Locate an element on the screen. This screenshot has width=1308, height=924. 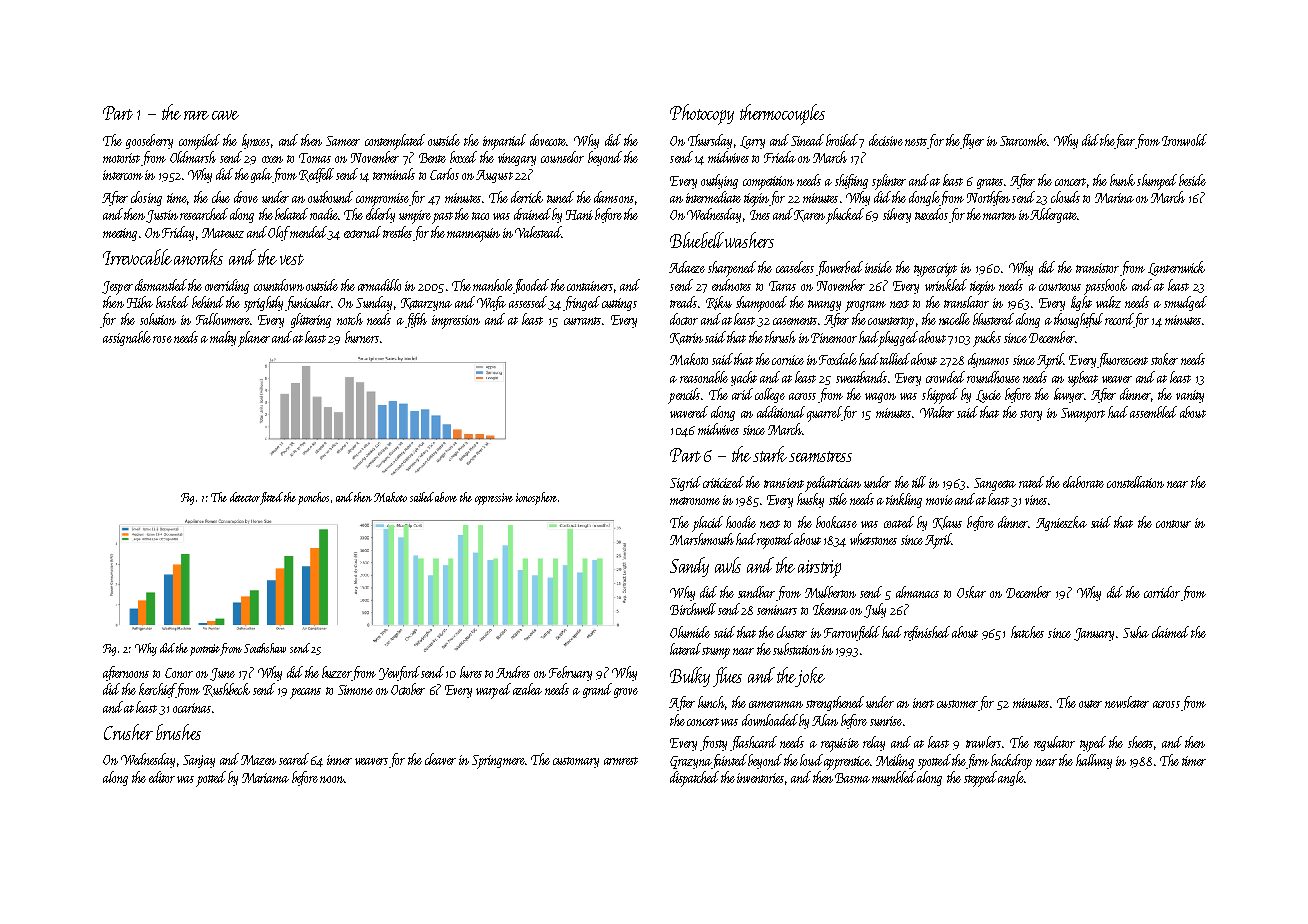
Starcombe is located at coordinates (1023, 140).
